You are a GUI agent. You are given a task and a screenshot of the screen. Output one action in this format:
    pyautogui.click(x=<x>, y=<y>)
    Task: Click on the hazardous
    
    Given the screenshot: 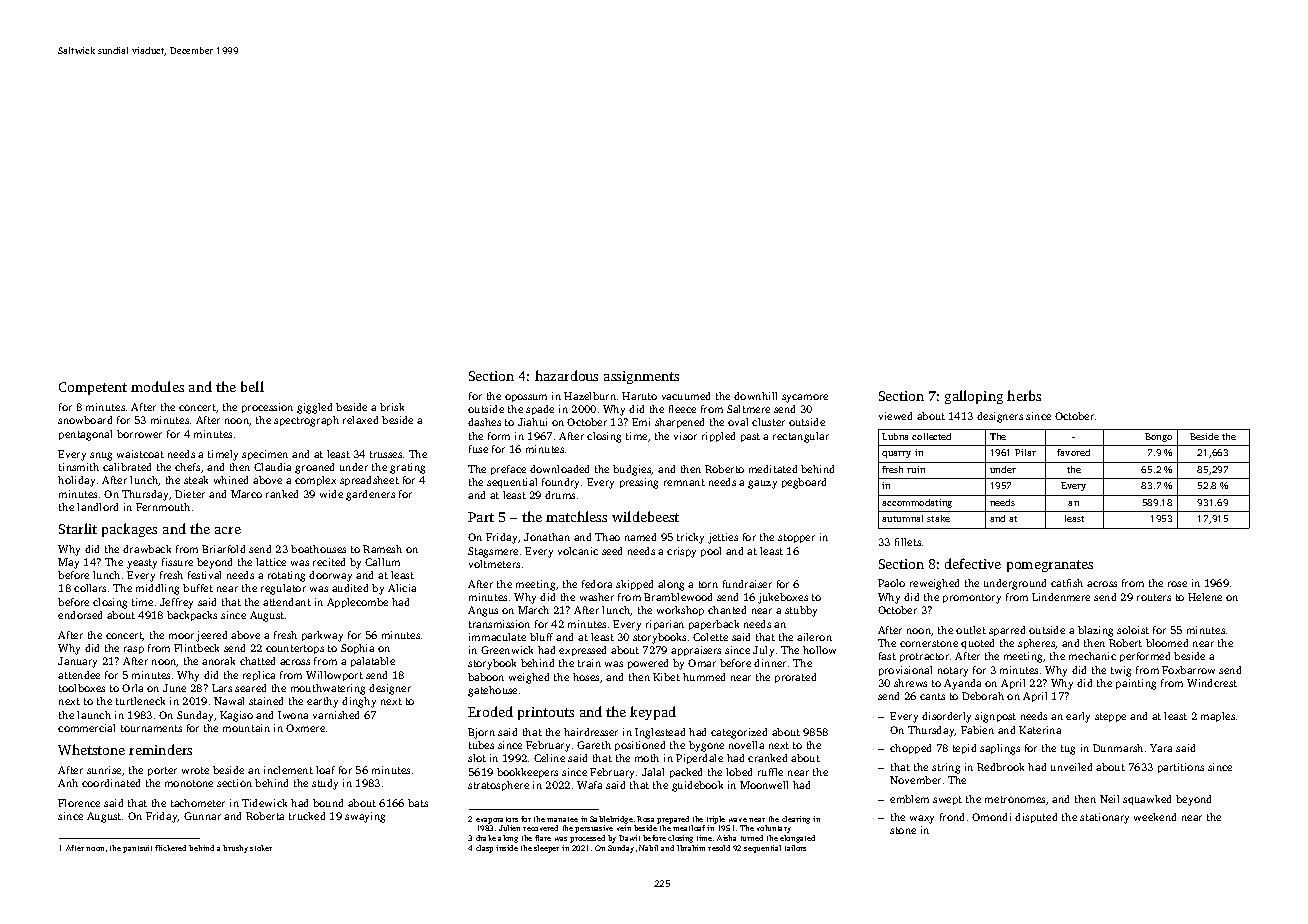 What is the action you would take?
    pyautogui.click(x=566, y=375)
